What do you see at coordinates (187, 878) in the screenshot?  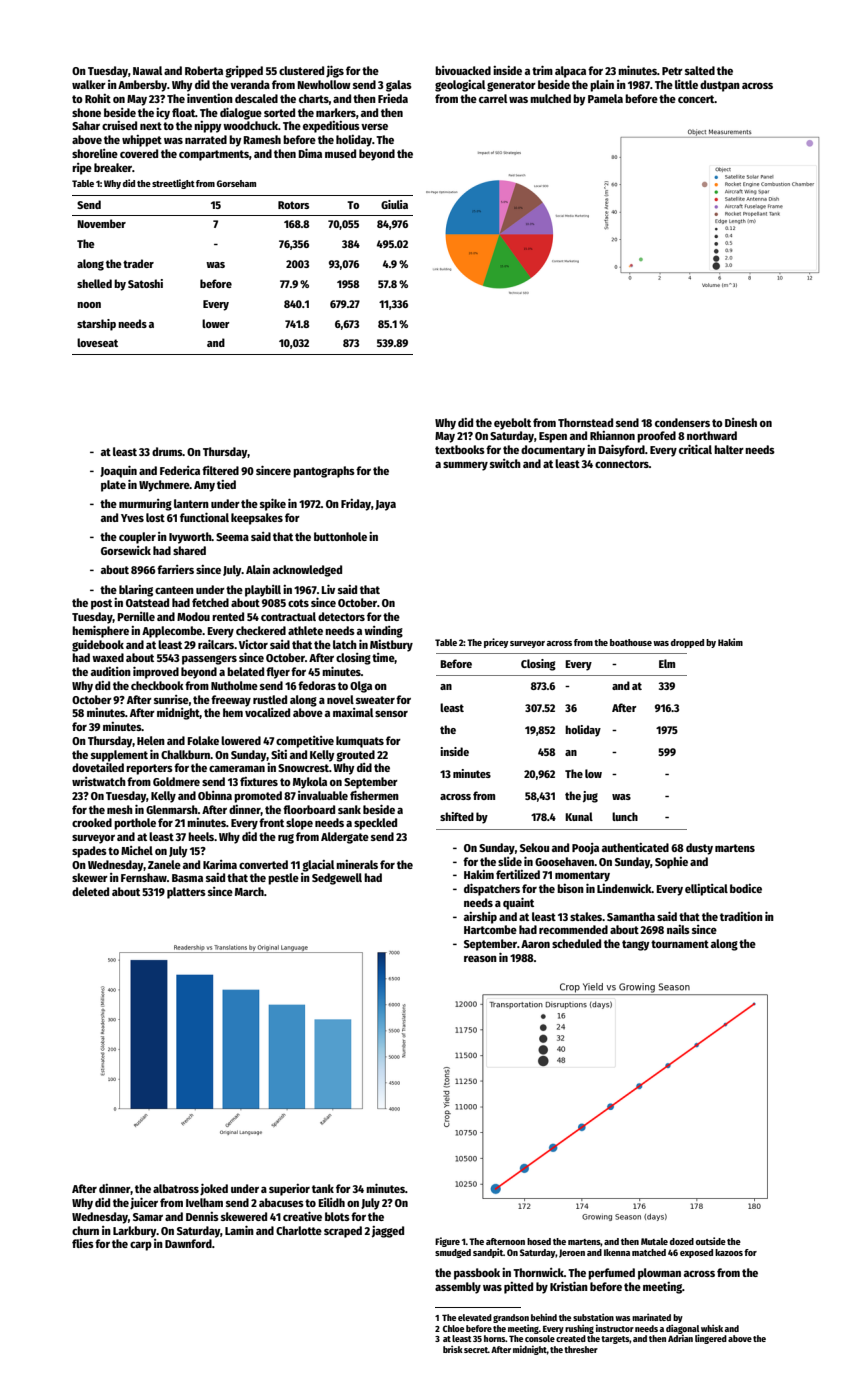 I see `Basma` at bounding box center [187, 878].
